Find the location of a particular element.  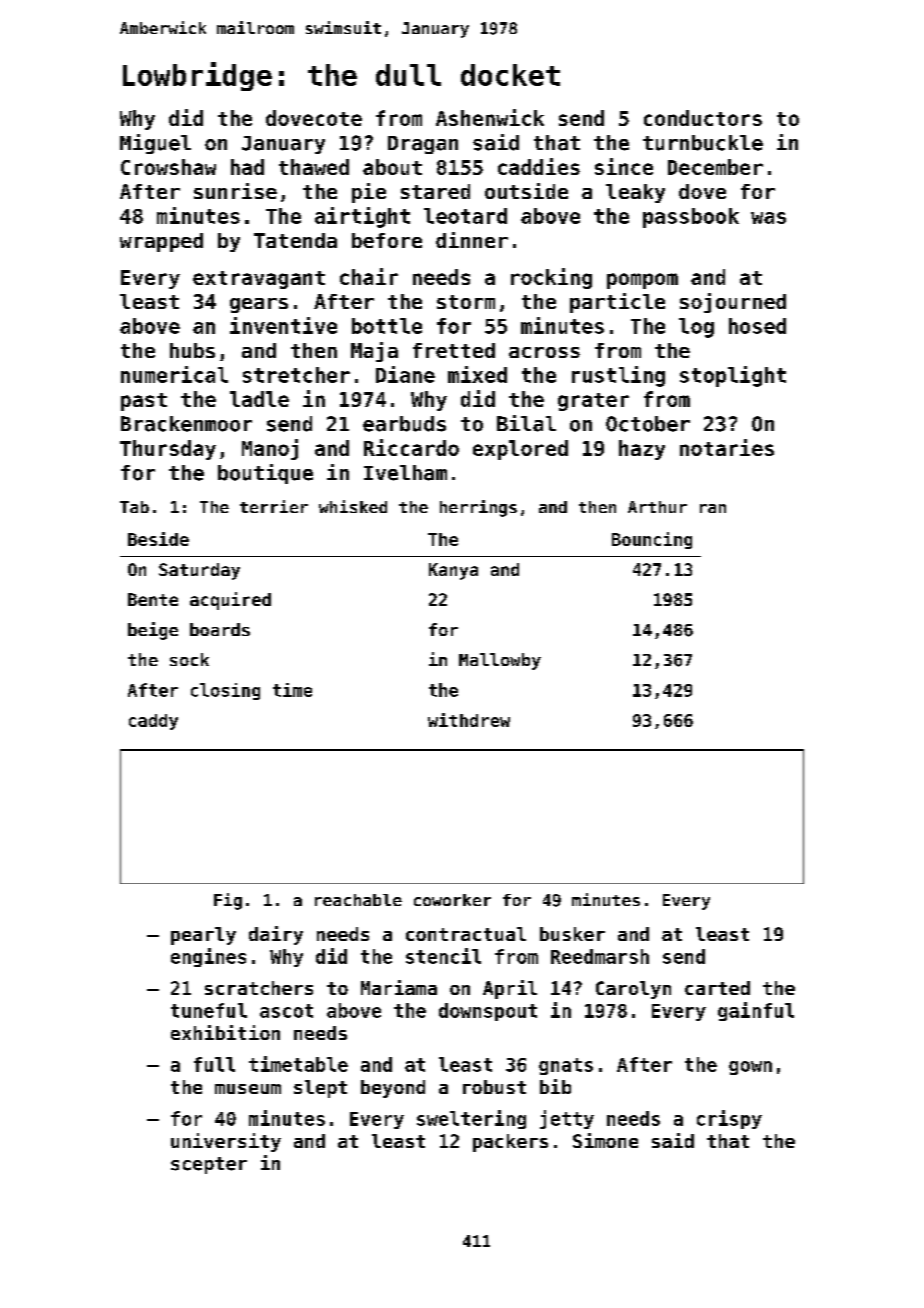

full is located at coordinates (214, 1064).
